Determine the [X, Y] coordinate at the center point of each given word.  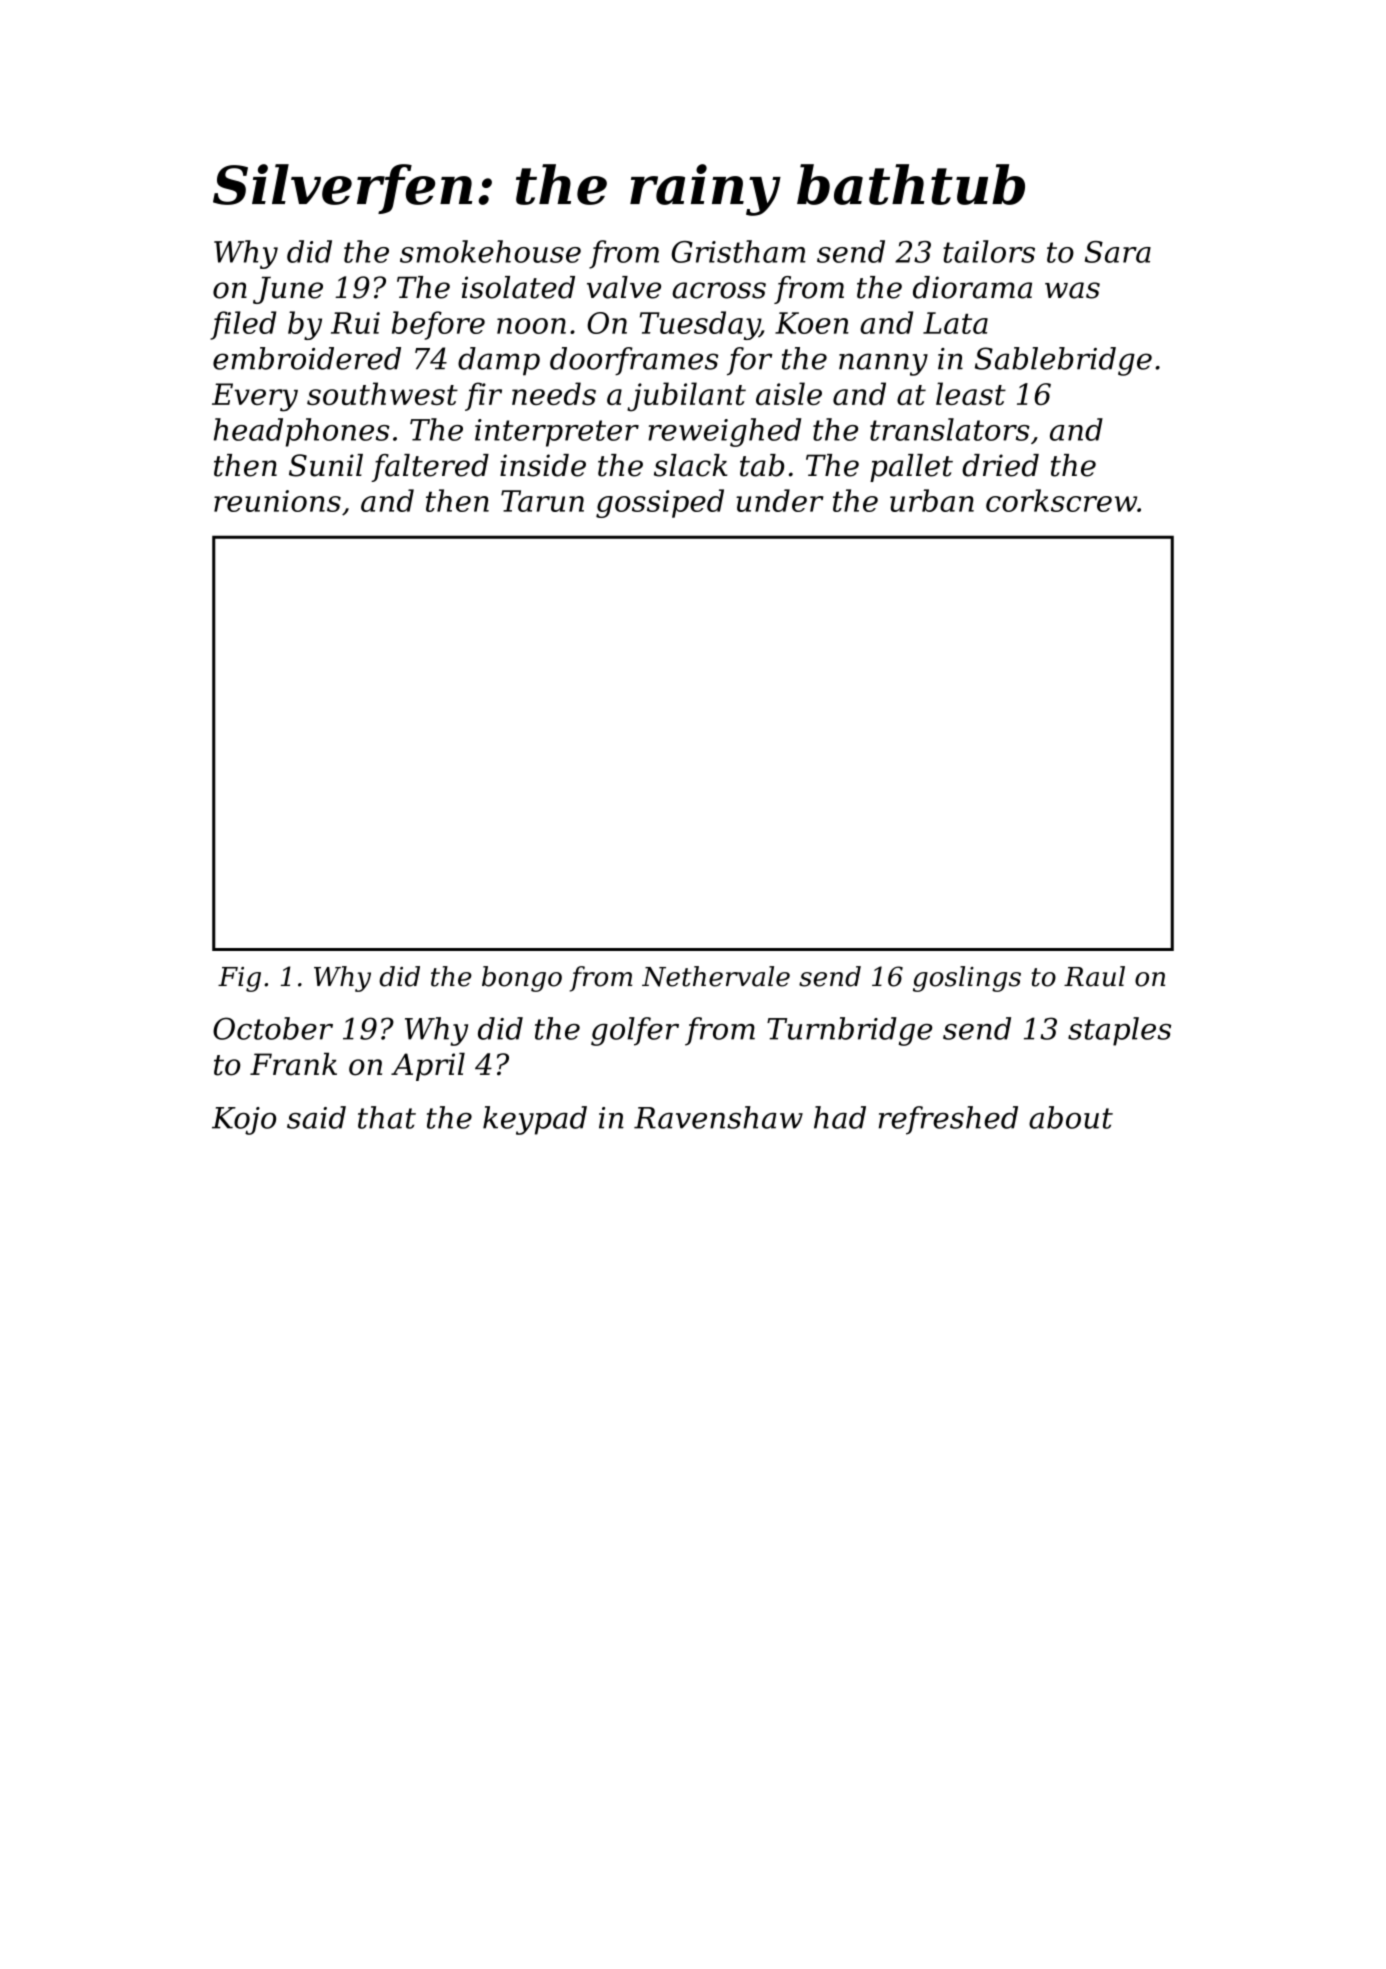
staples [1119, 1031]
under [780, 500]
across [719, 290]
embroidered [307, 358]
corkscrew [1061, 500]
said [316, 1117]
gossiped [660, 503]
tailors [989, 251]
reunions [277, 501]
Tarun [542, 501]
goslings [967, 979]
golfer [635, 1031]
